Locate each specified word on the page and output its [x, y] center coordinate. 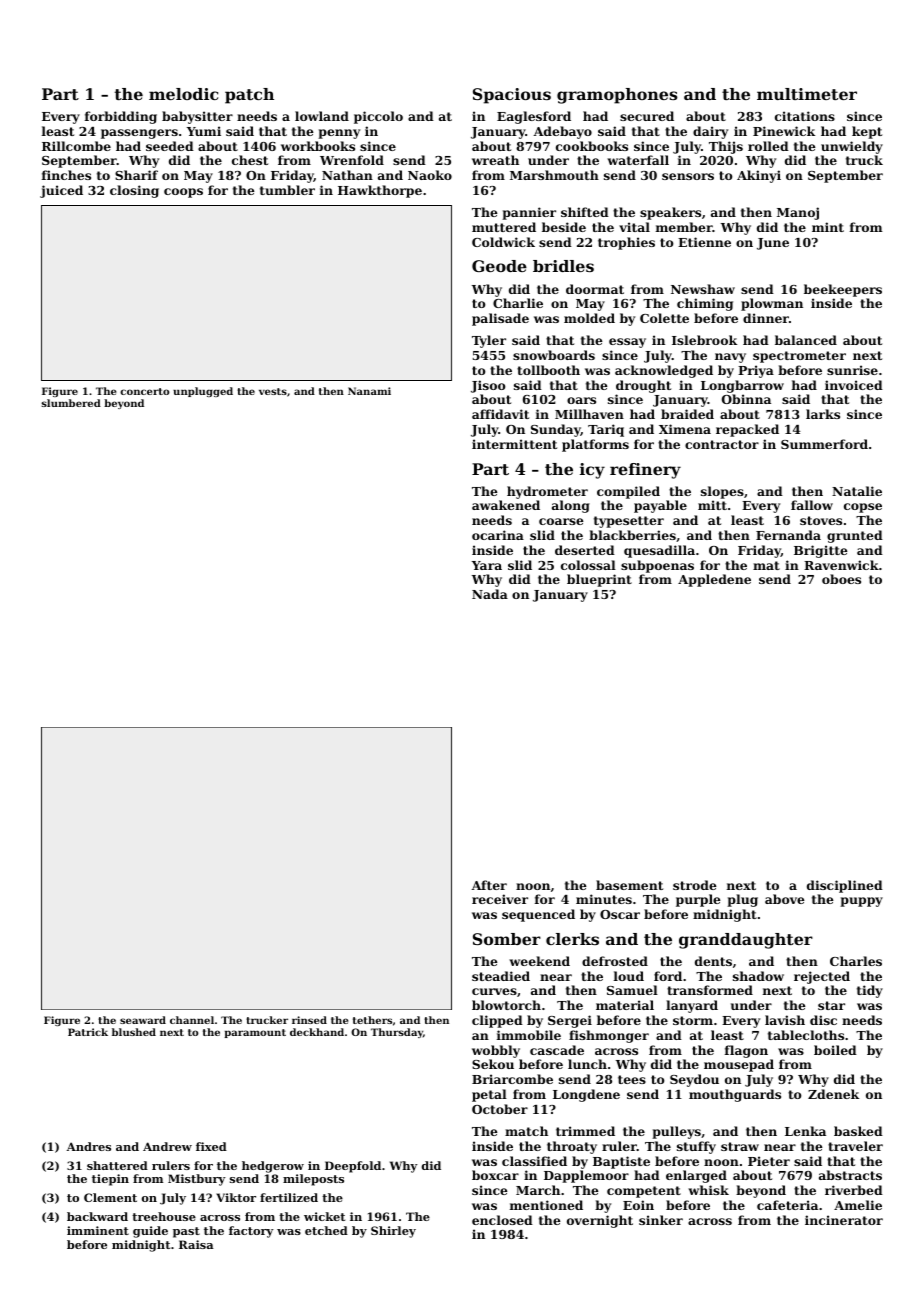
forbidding [121, 117]
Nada [490, 594]
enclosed [502, 1220]
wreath [495, 160]
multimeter [807, 94]
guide [150, 1232]
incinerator [844, 1220]
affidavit [500, 414]
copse [863, 508]
